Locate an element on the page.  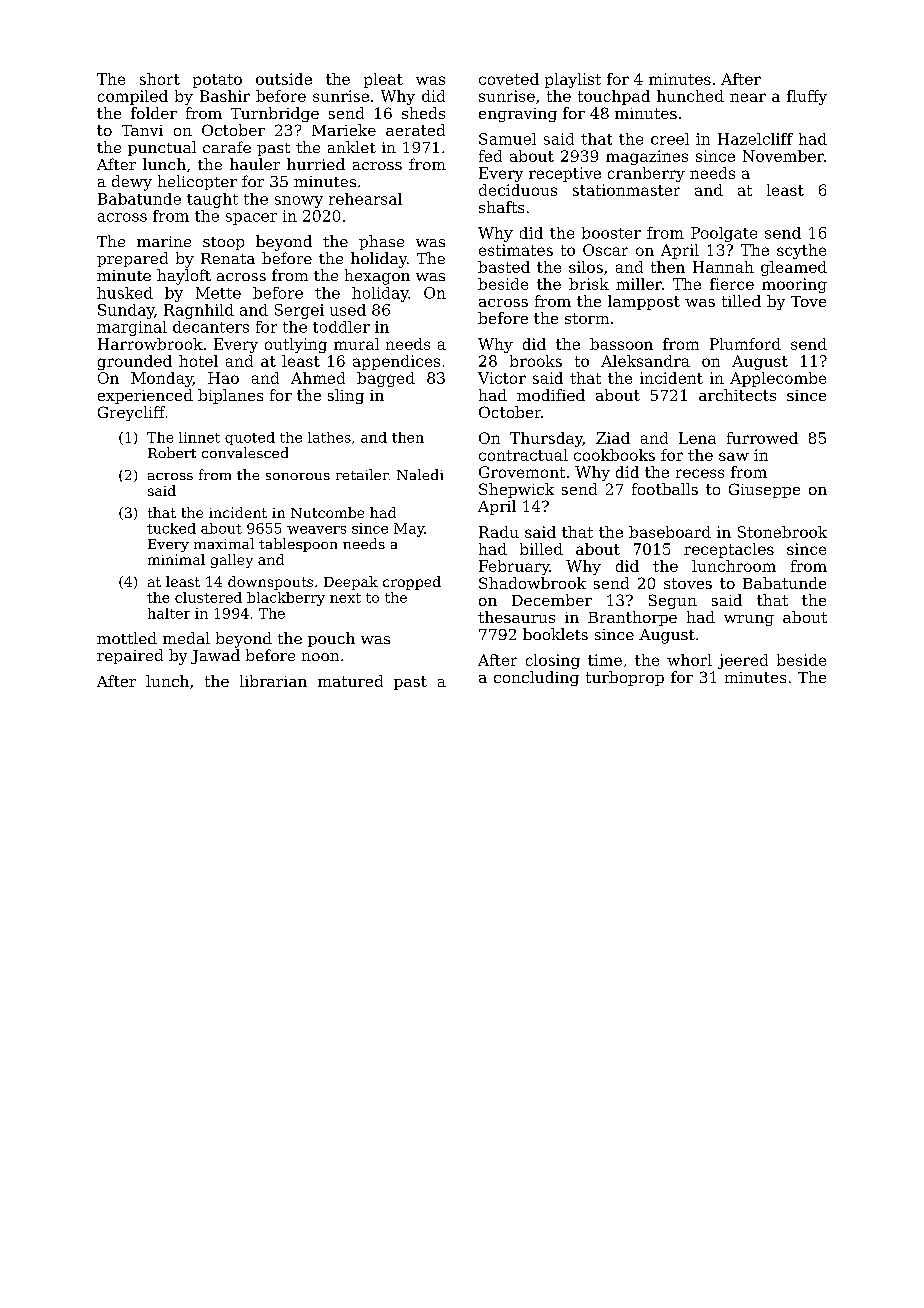
whorl is located at coordinates (689, 660).
